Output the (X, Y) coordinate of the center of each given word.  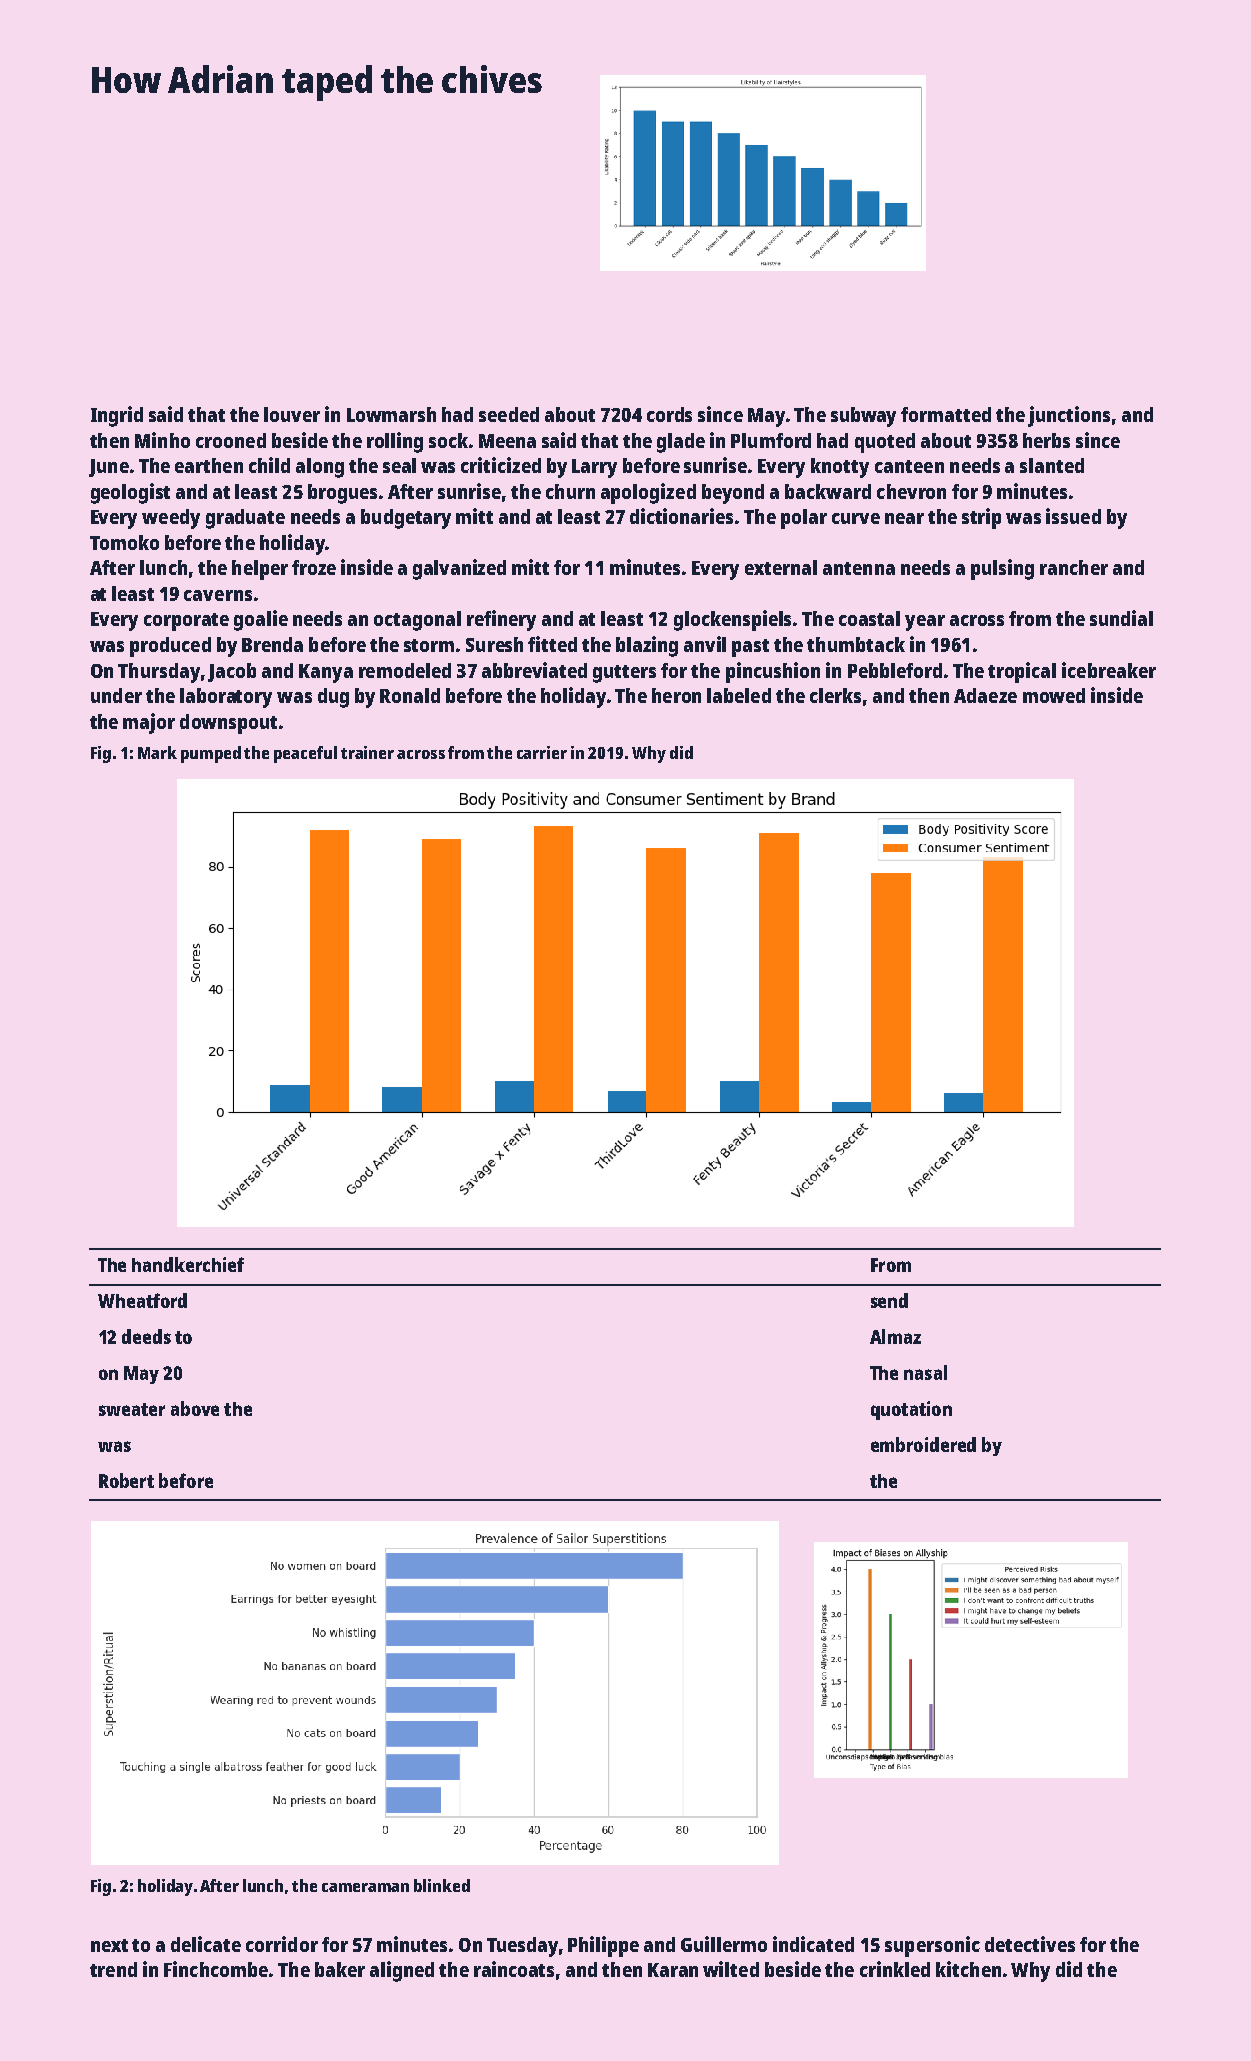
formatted (946, 414)
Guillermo (724, 1944)
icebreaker (1109, 670)
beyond (733, 494)
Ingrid (117, 416)
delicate (206, 1944)
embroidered (923, 1444)
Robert (126, 1480)
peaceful (305, 754)
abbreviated (534, 670)
